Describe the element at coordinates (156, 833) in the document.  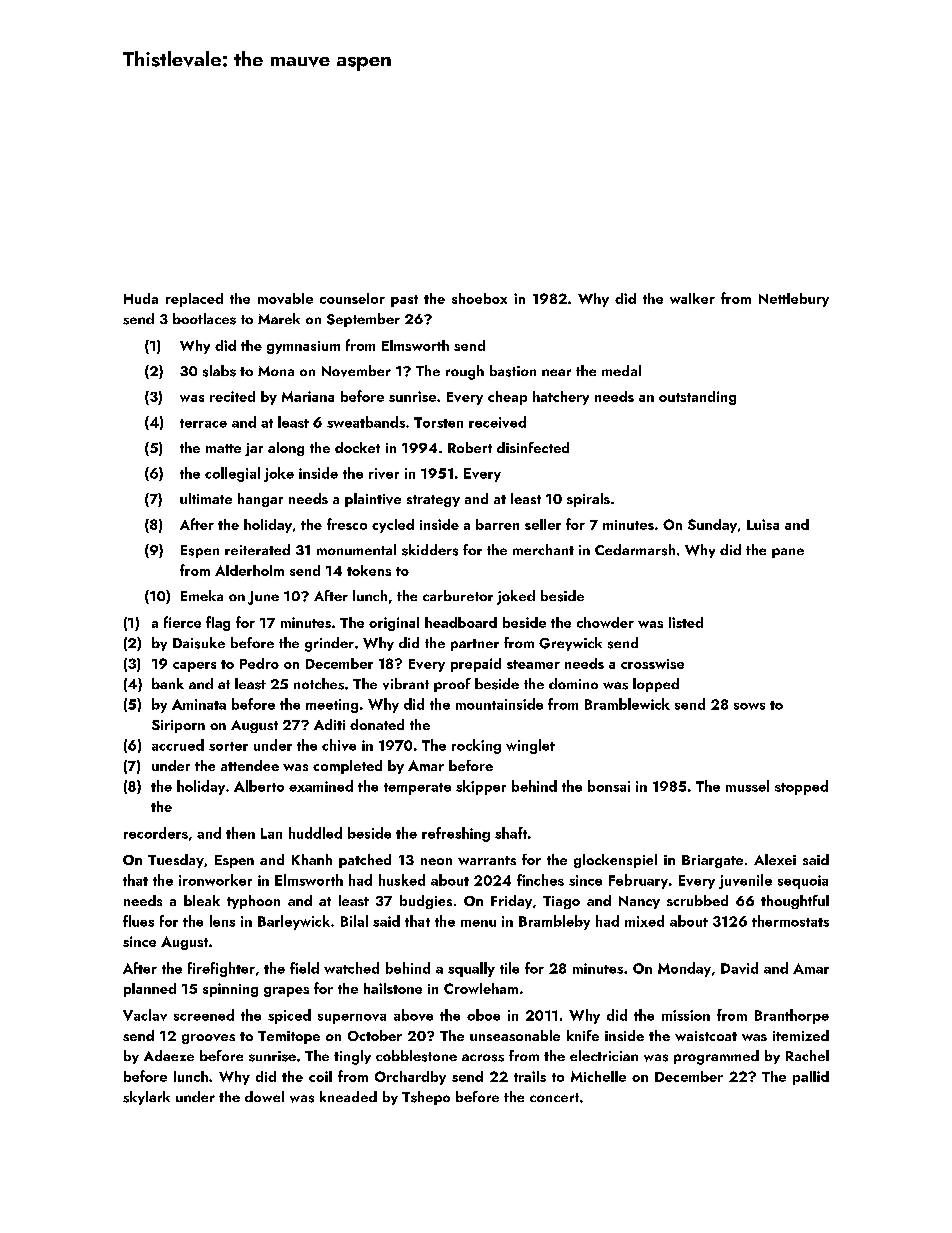
I see `recorders` at that location.
